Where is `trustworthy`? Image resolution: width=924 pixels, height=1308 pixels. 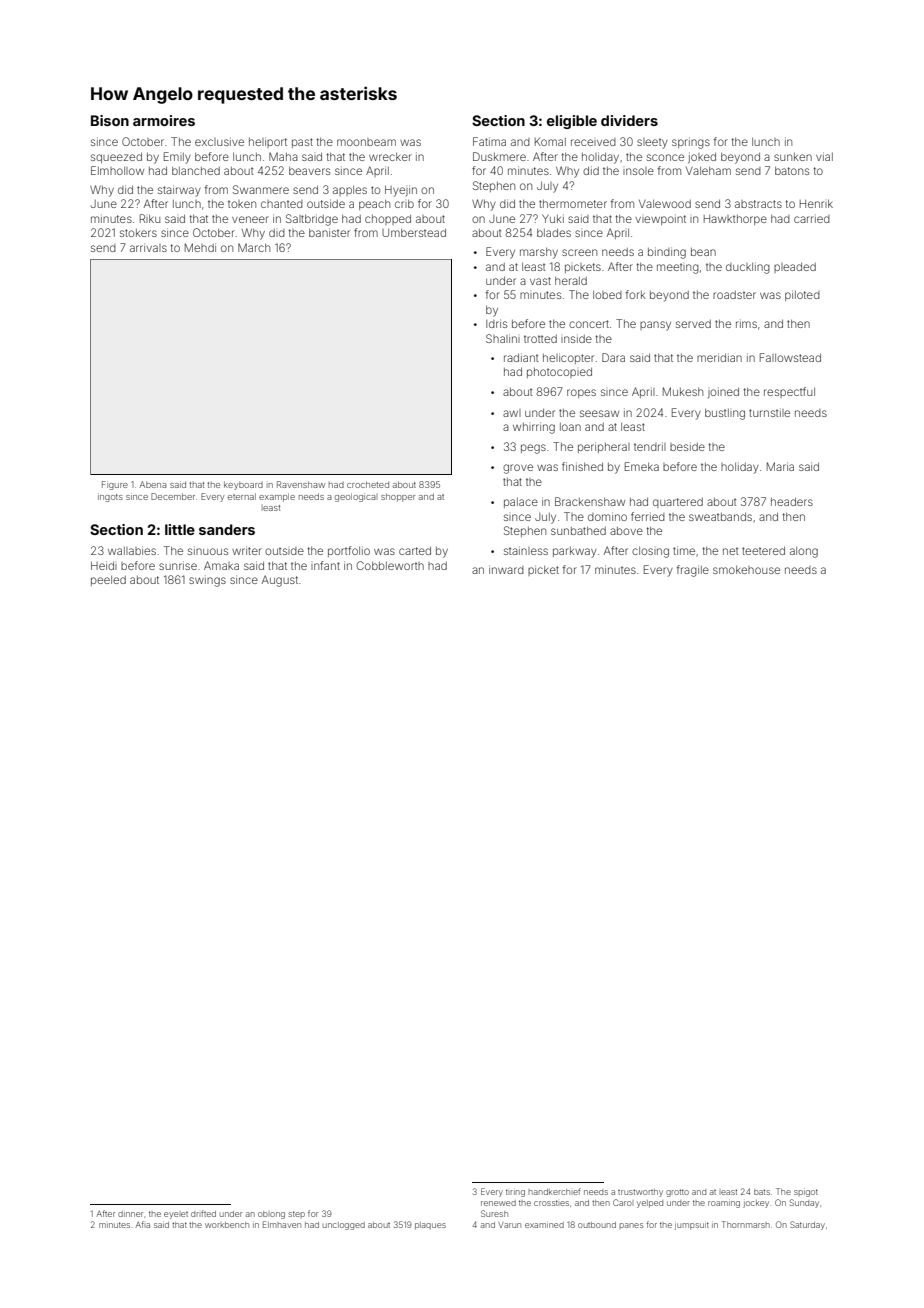 trustworthy is located at coordinates (640, 1193).
